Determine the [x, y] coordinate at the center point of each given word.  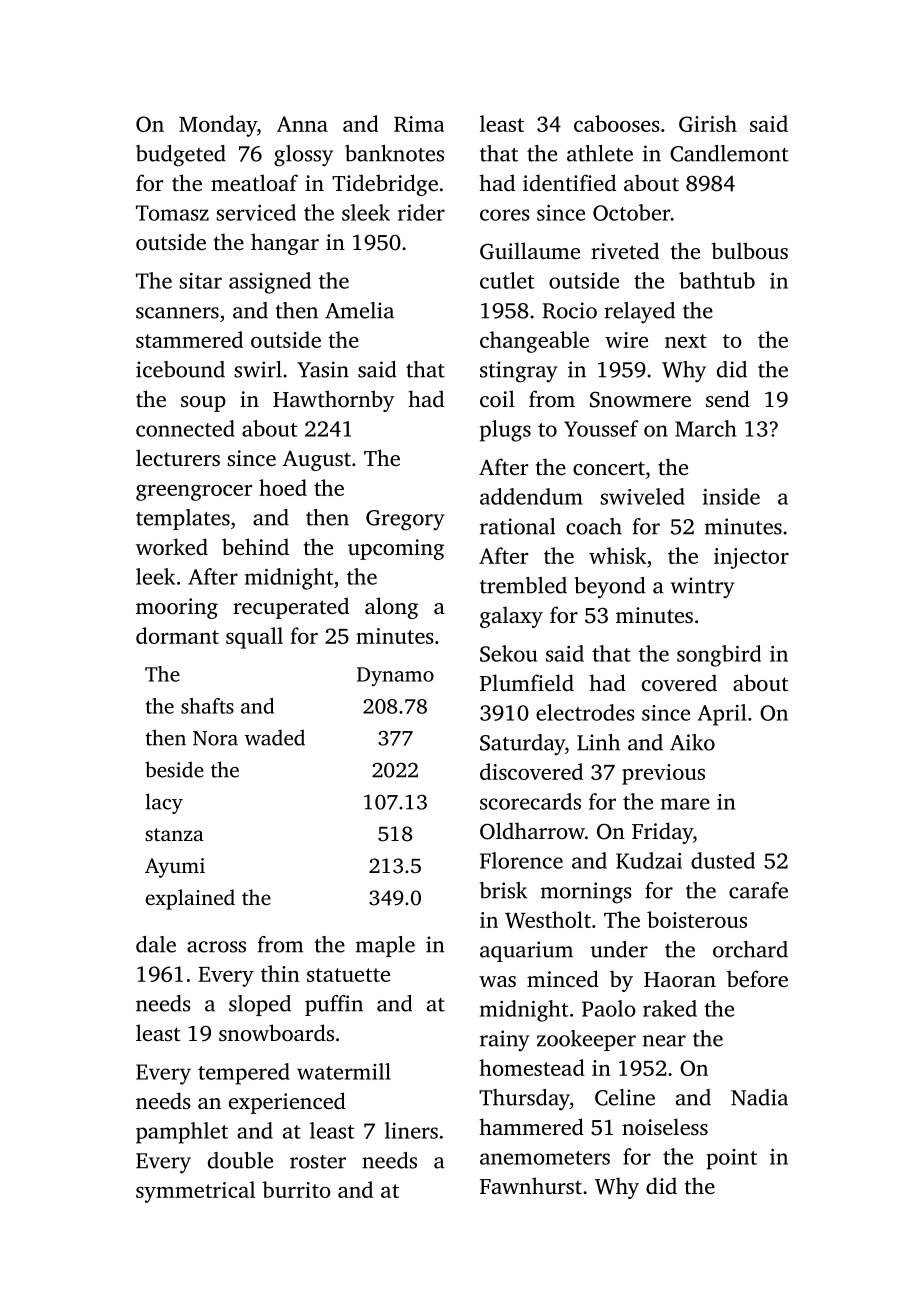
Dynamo [395, 677]
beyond [610, 588]
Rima [419, 124]
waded [274, 737]
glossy [303, 156]
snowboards [276, 1032]
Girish [708, 123]
